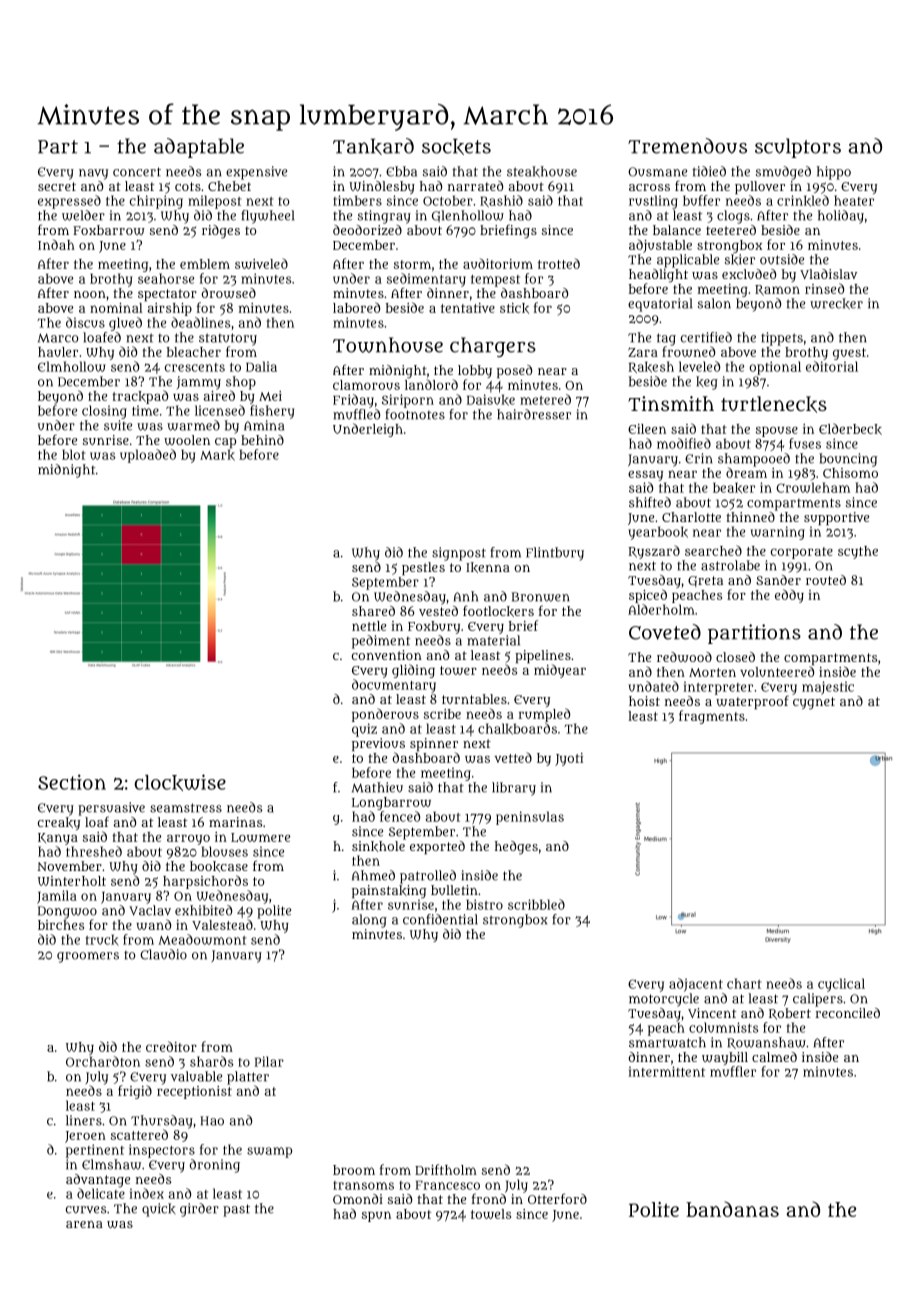 The image size is (924, 1308). What do you see at coordinates (543, 656) in the screenshot?
I see `pipelines` at bounding box center [543, 656].
